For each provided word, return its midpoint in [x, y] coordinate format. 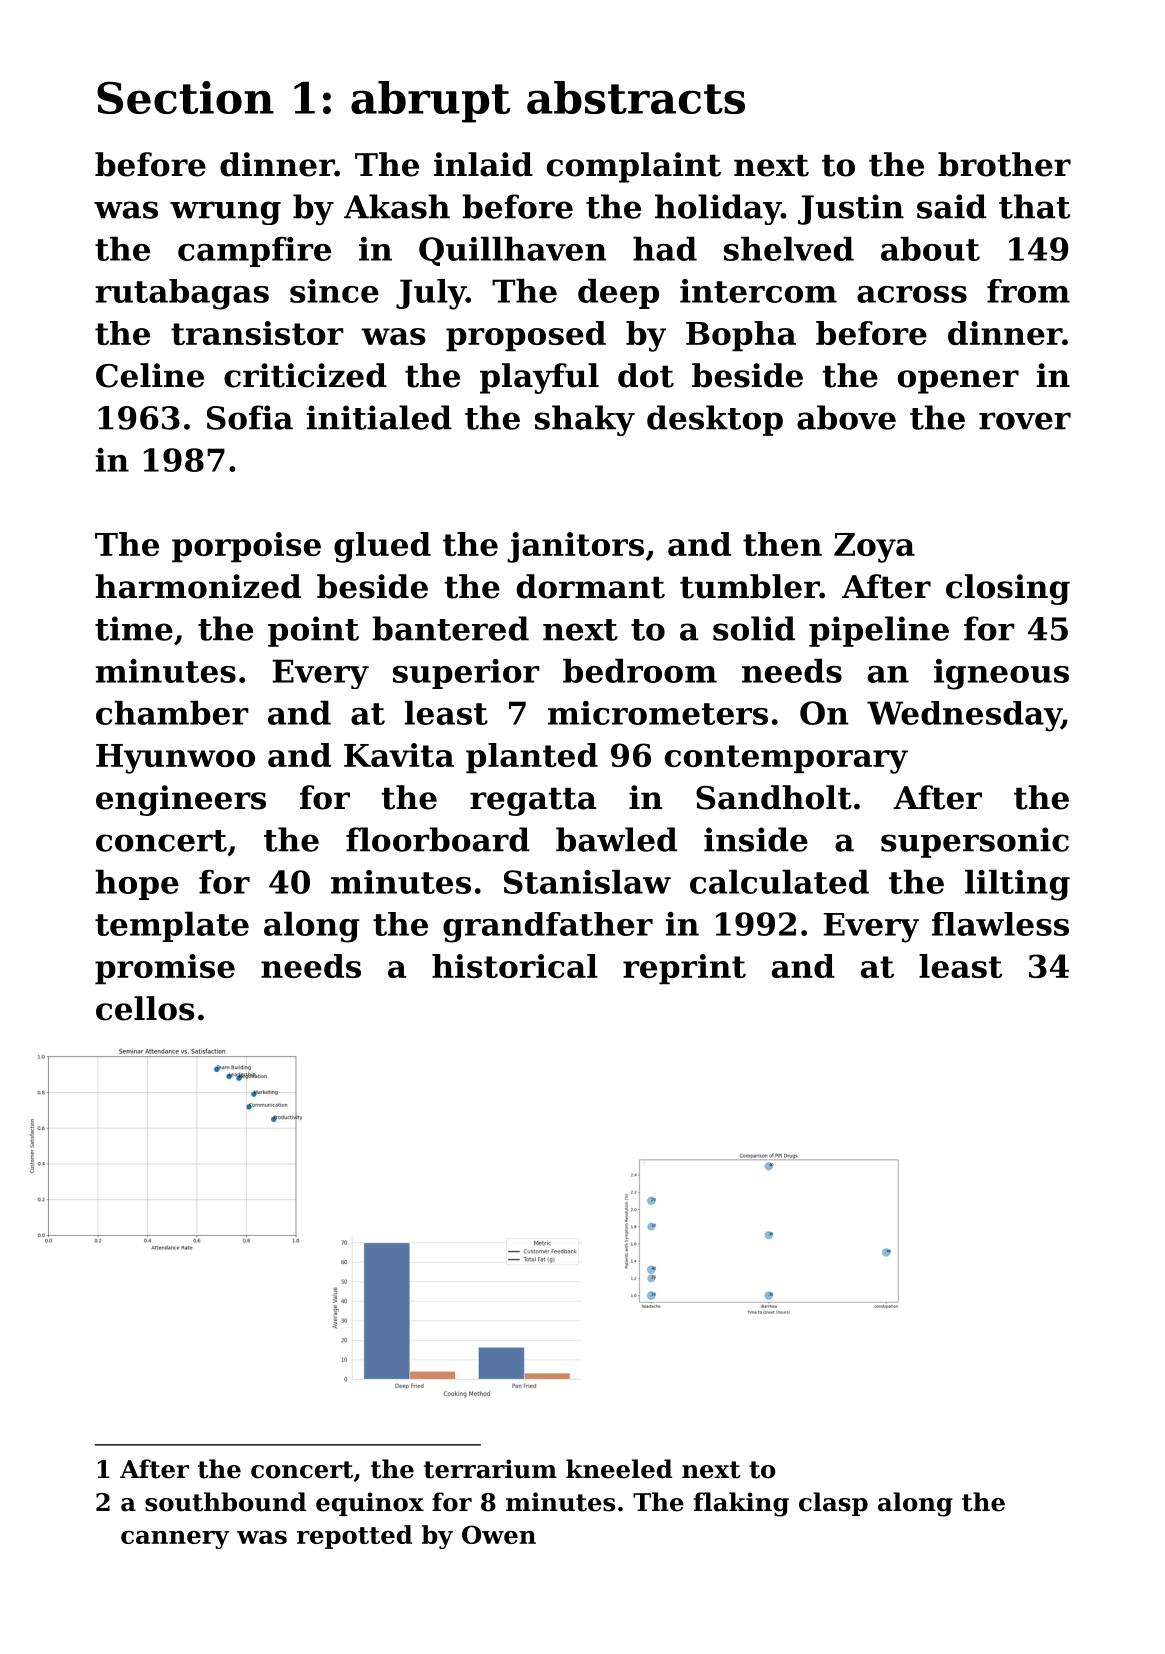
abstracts [636, 97]
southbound [225, 1502]
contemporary [786, 759]
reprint [684, 969]
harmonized [198, 586]
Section [185, 97]
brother [1004, 164]
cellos [145, 1008]
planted [532, 758]
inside [756, 839]
